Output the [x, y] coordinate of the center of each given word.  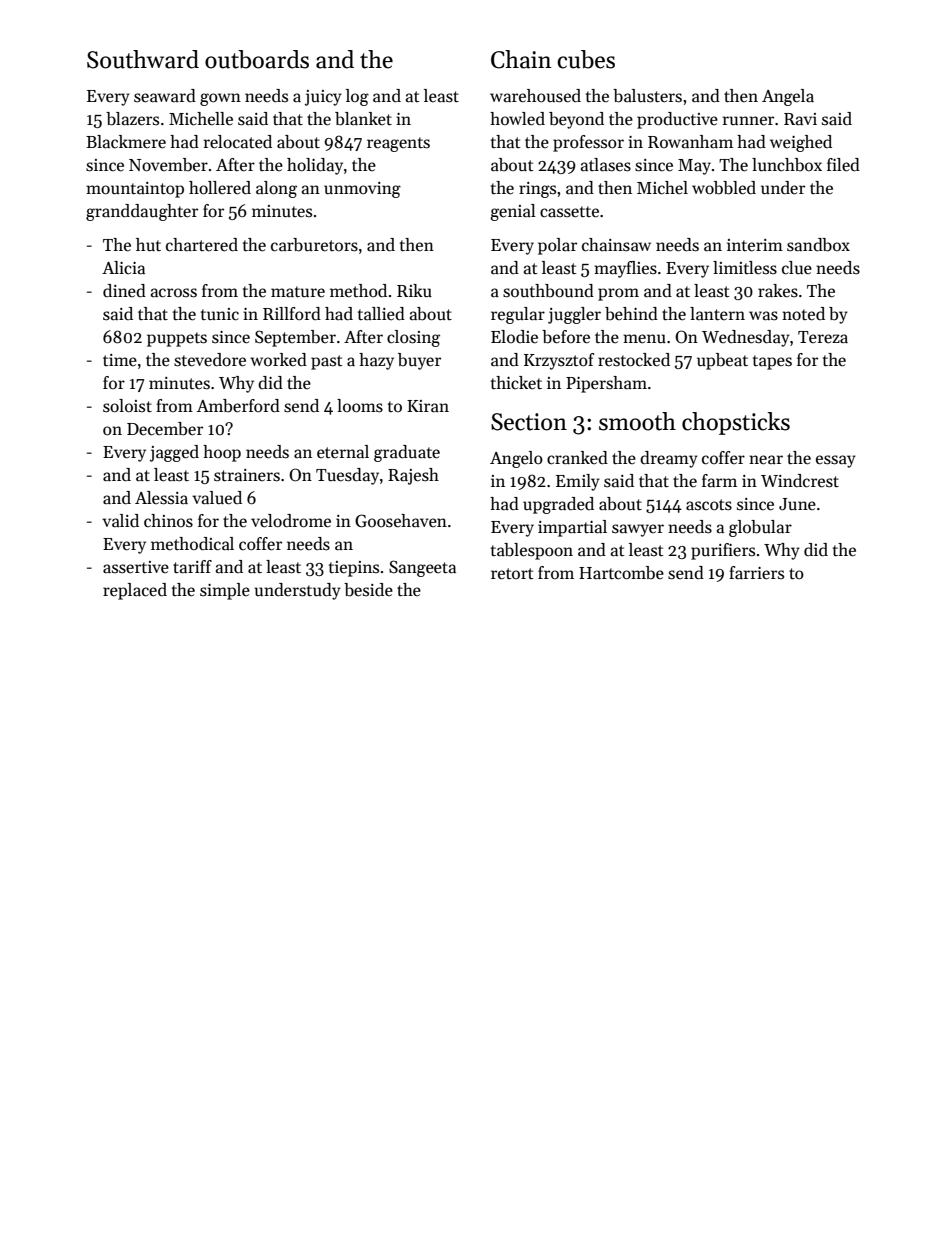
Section [529, 422]
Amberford [238, 406]
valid [120, 521]
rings [537, 190]
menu [644, 339]
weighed [801, 143]
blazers [132, 119]
